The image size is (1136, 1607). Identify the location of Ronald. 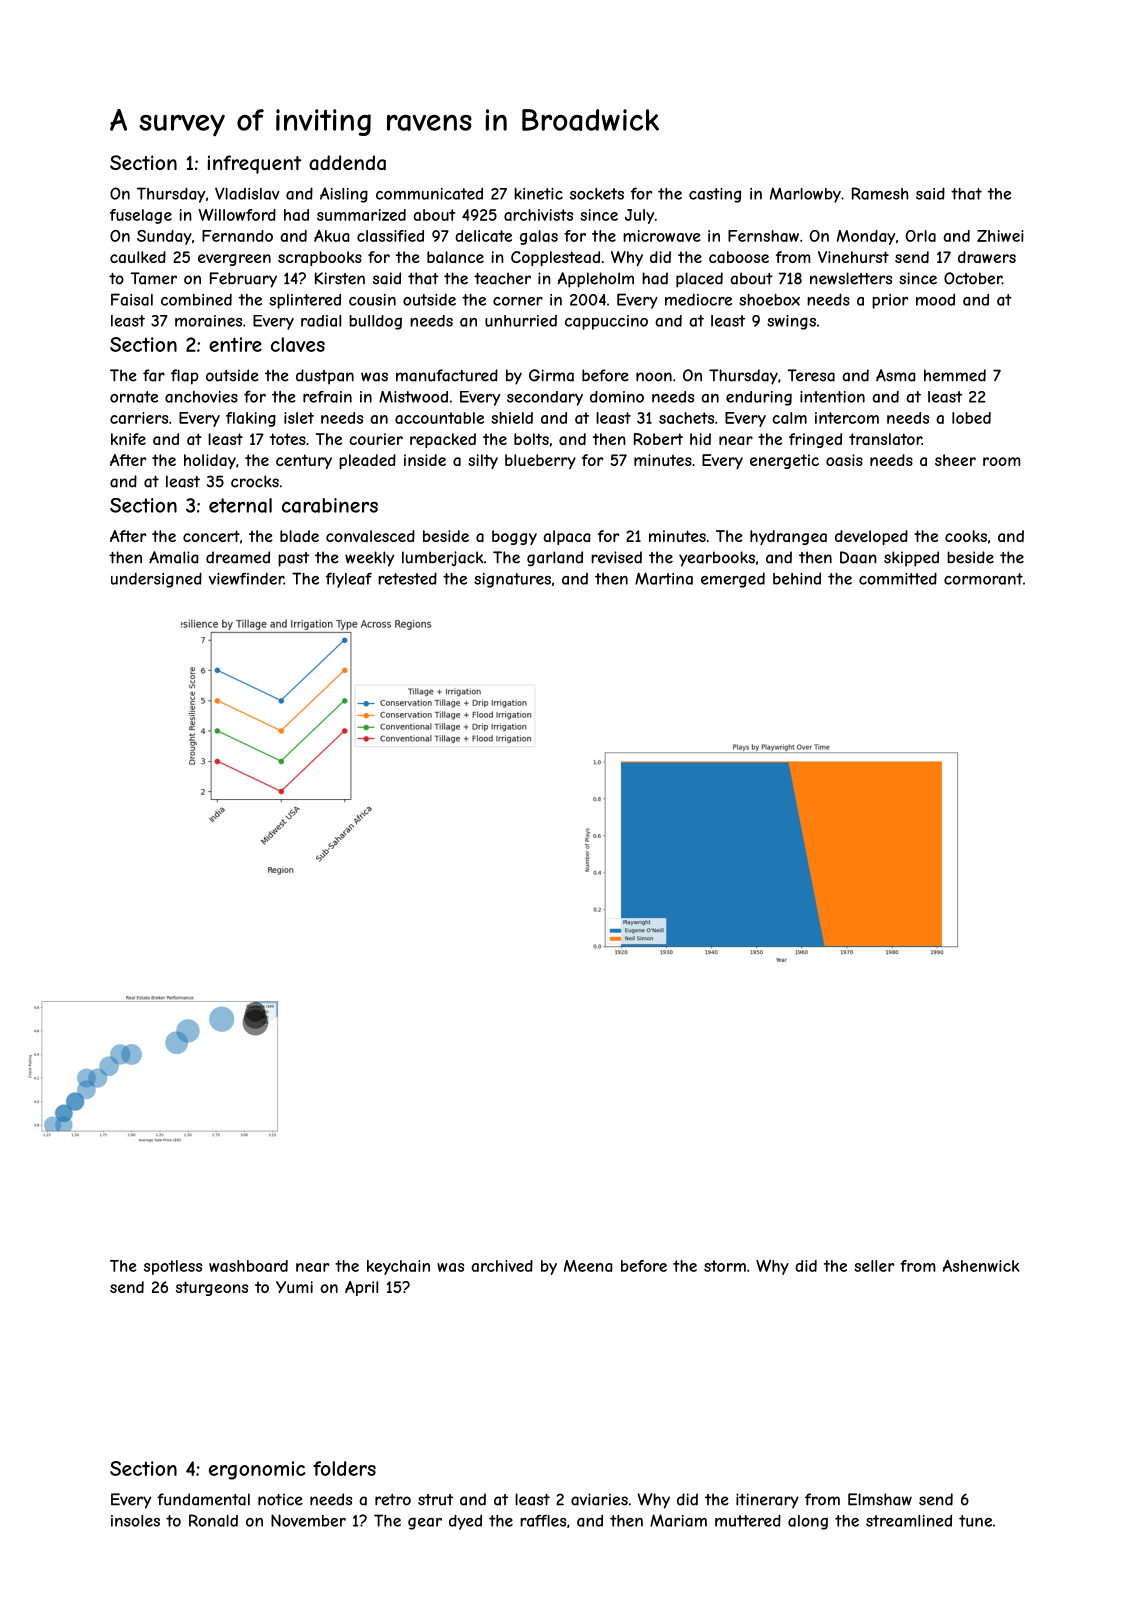
(213, 1520).
